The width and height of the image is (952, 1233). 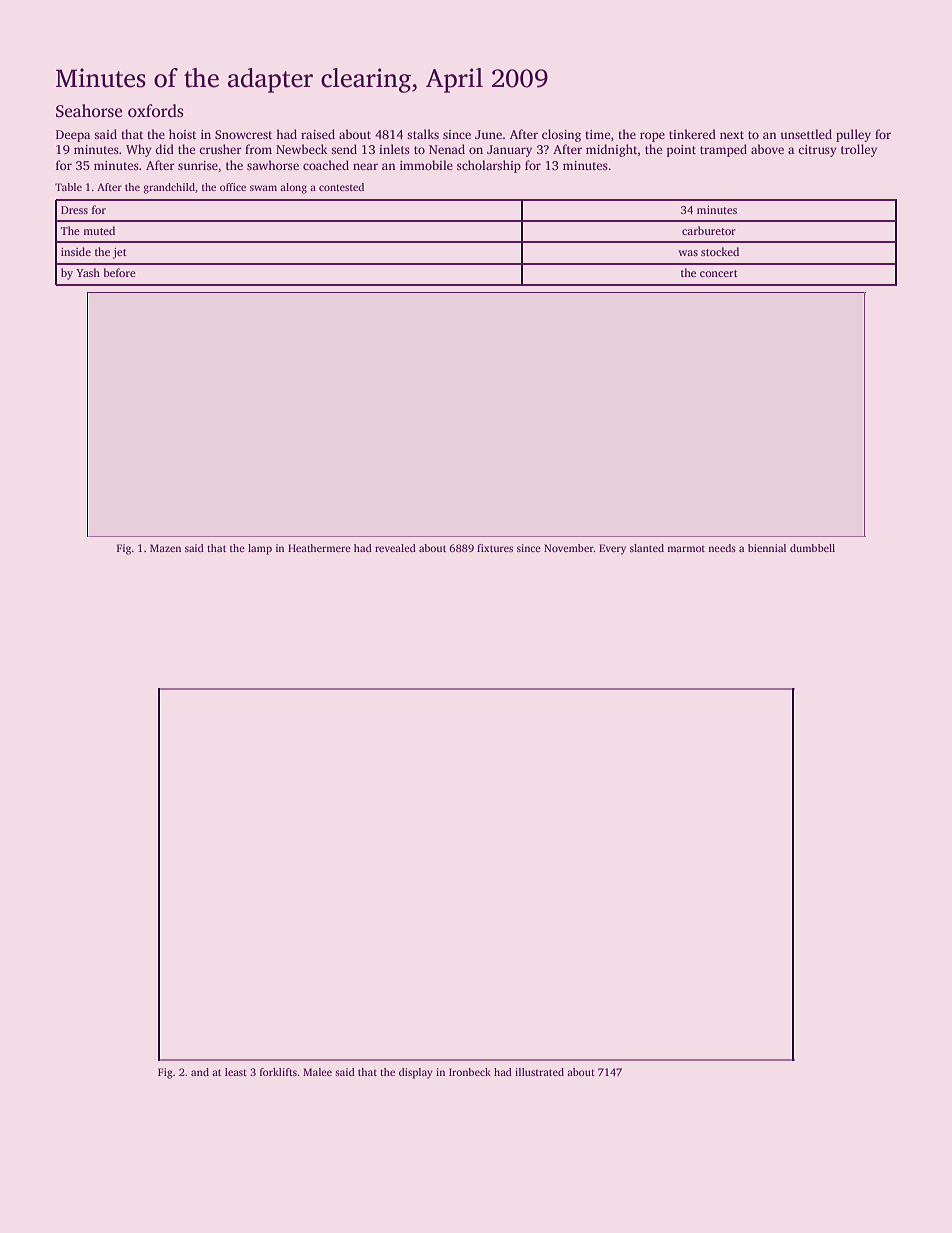 What do you see at coordinates (318, 134) in the image?
I see `raised` at bounding box center [318, 134].
